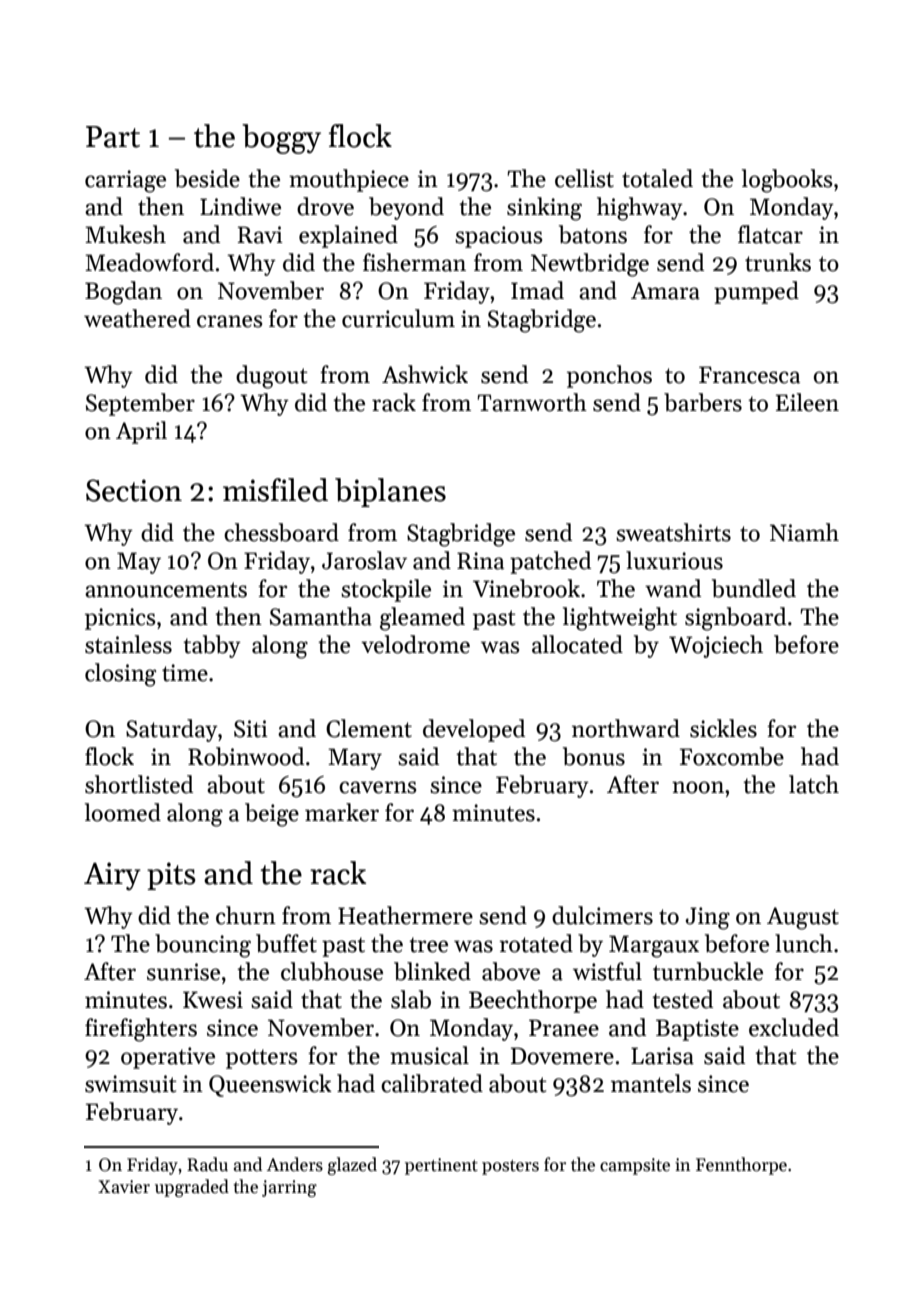  I want to click on Eileen, so click(807, 402).
